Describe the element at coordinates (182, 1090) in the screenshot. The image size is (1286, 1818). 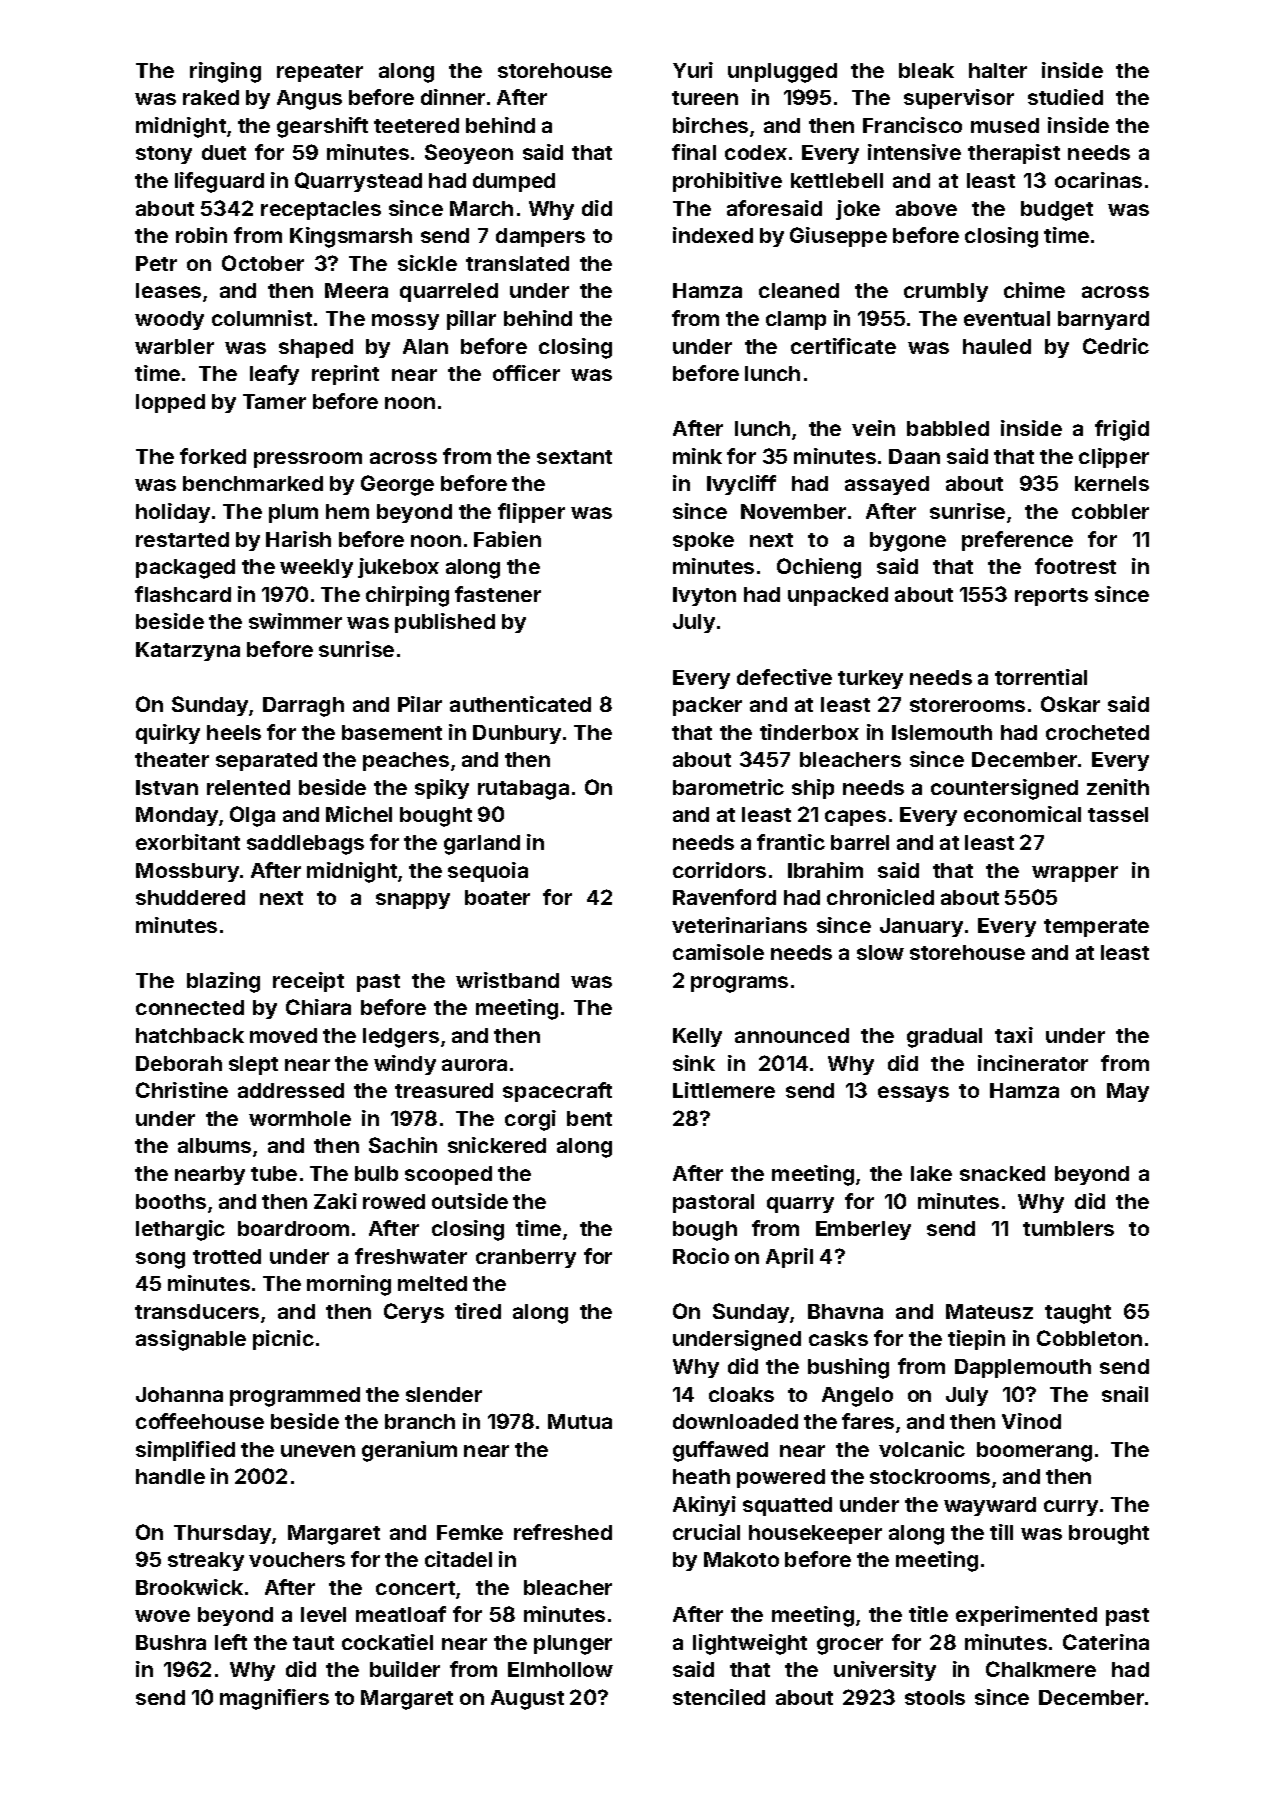
I see `Christine` at that location.
